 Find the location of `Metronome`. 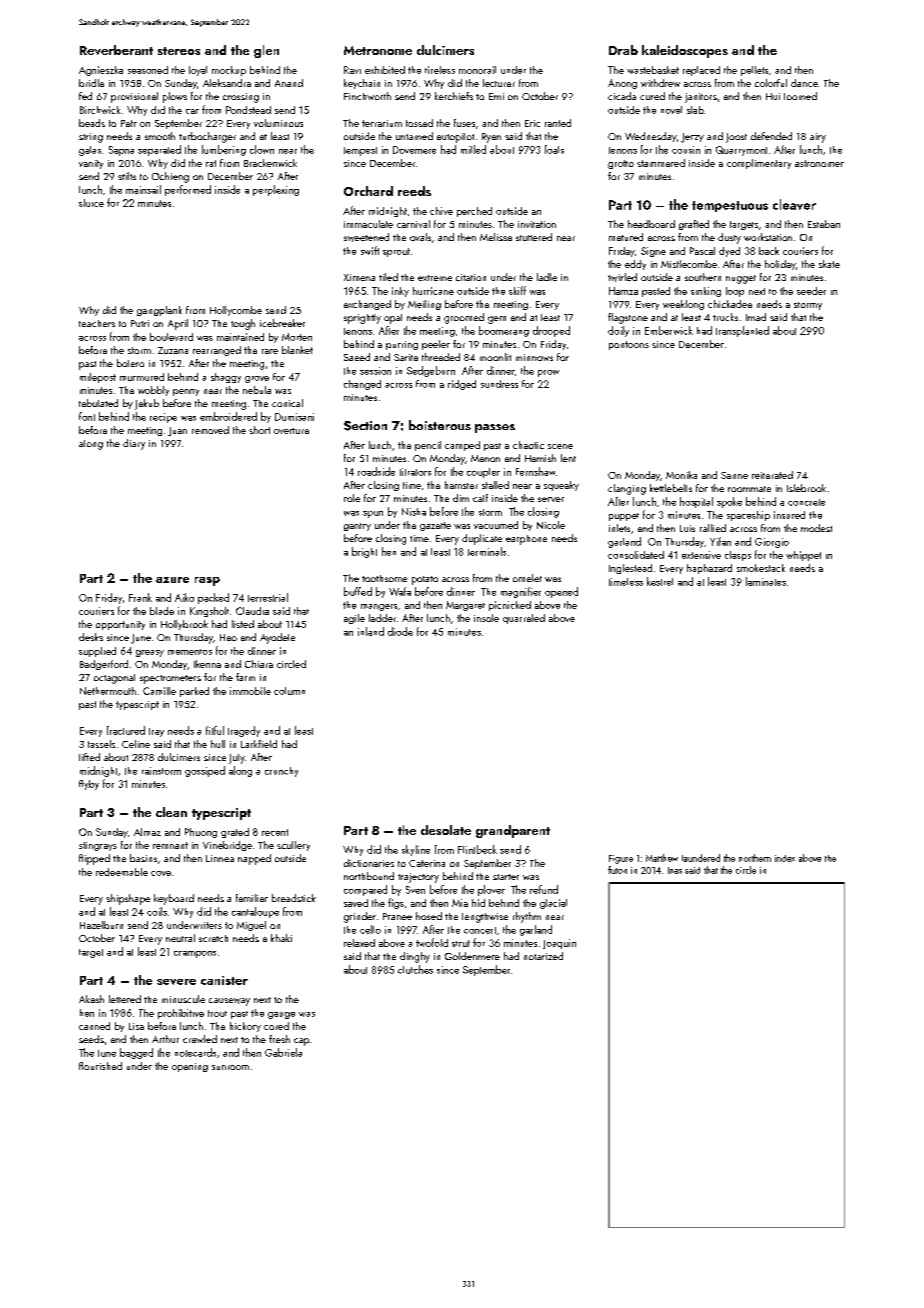

Metronome is located at coordinates (378, 50).
